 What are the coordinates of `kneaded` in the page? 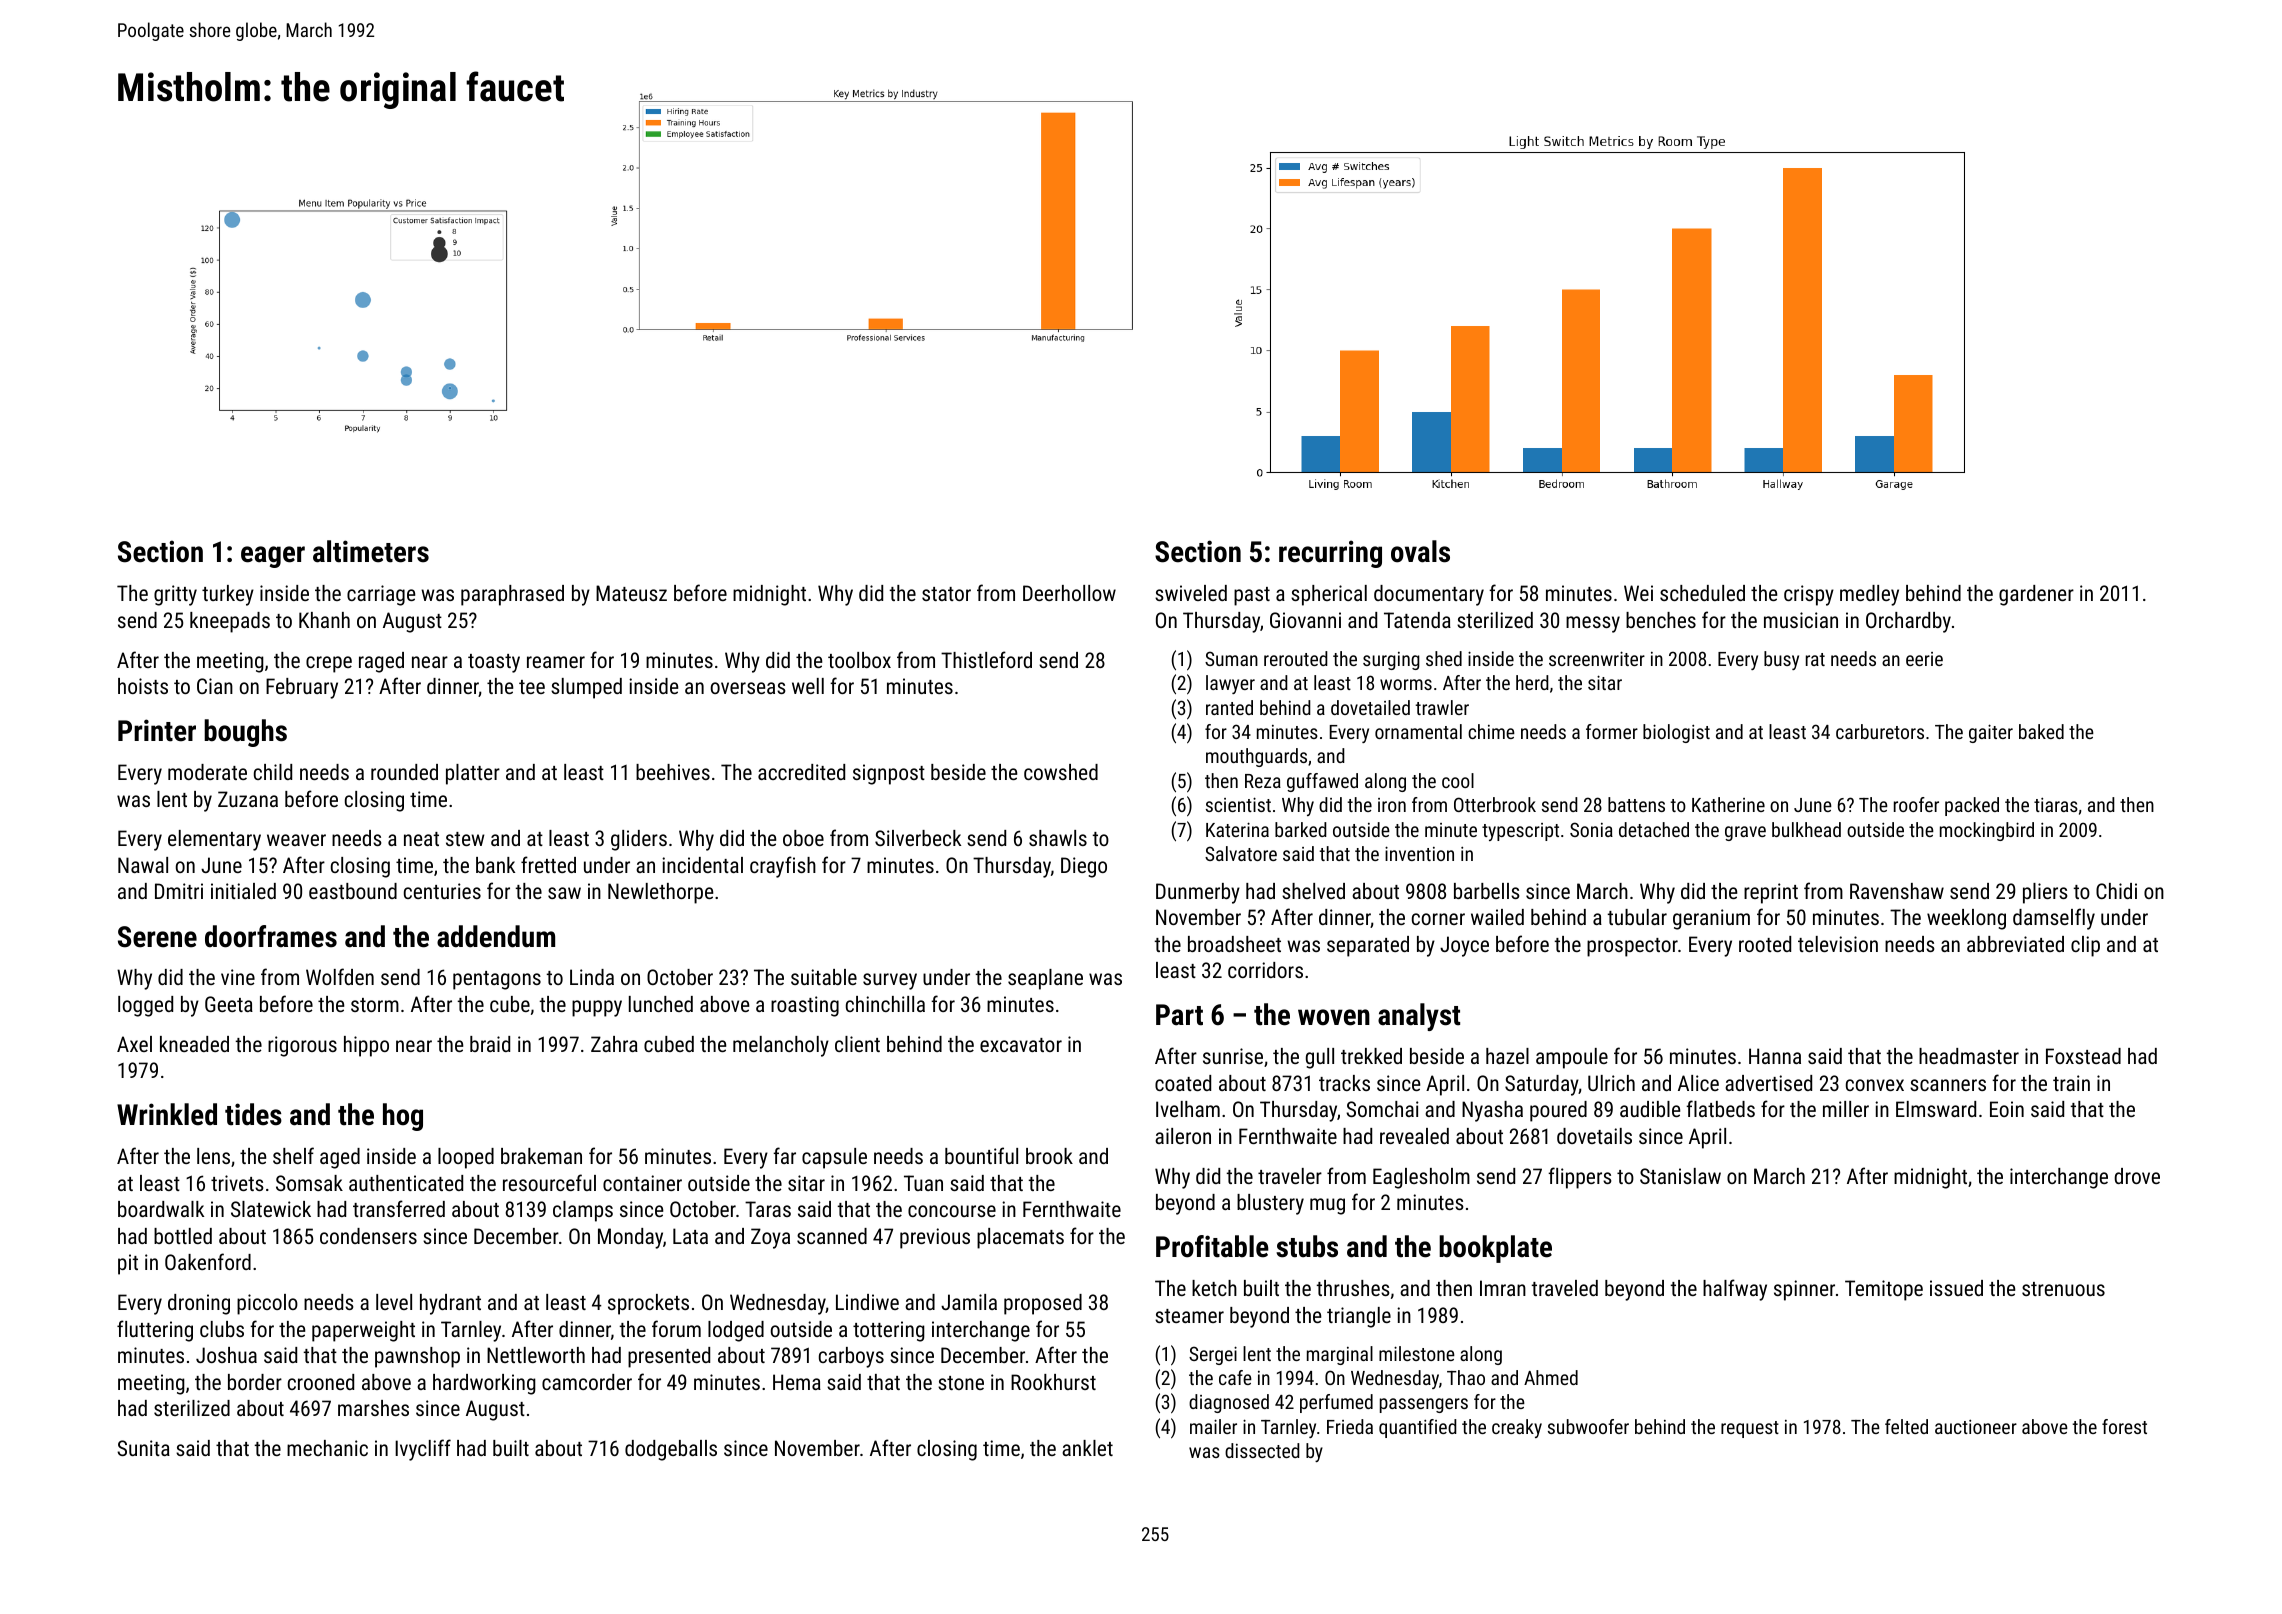 It's located at (194, 1044).
